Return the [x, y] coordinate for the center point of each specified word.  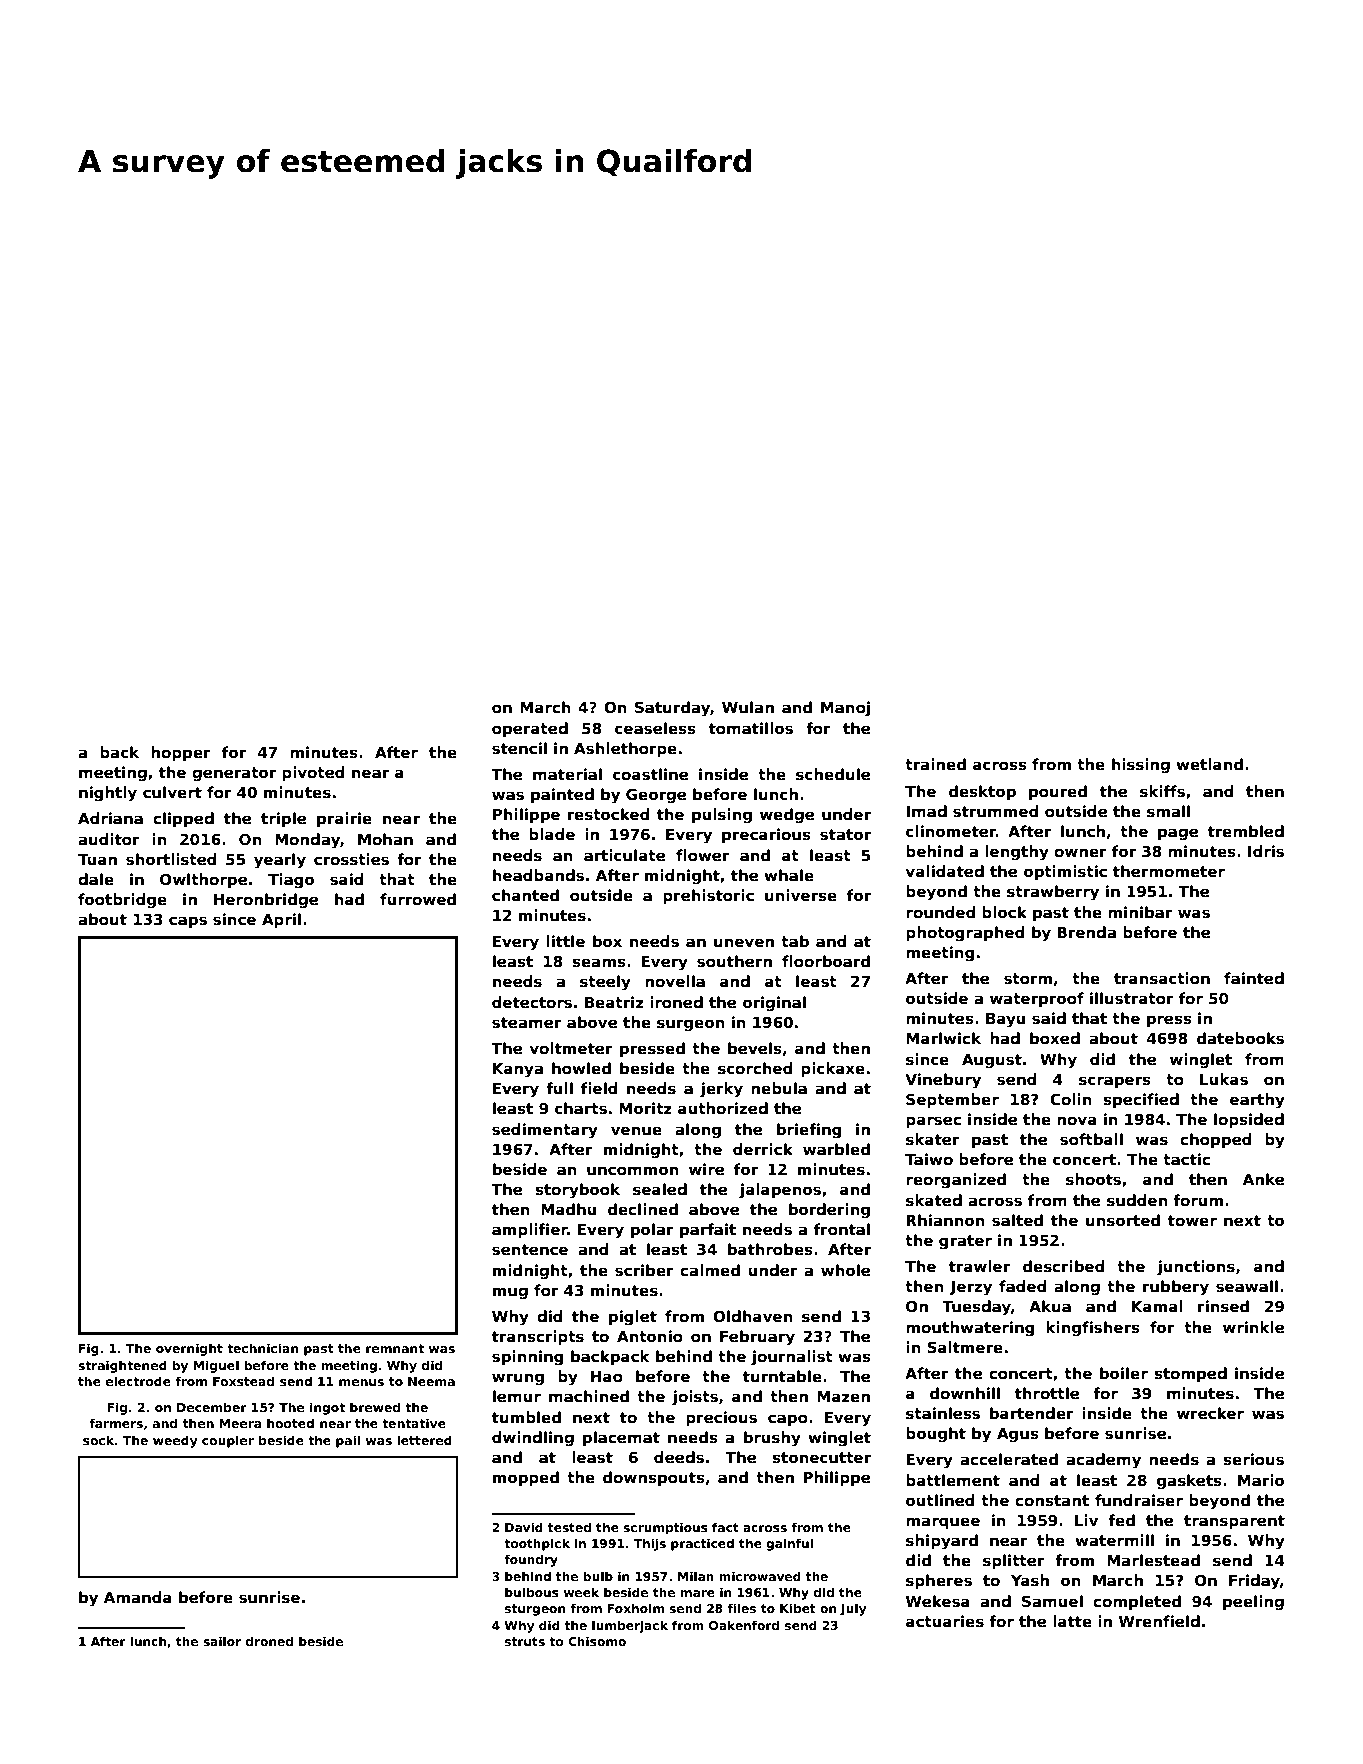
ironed [676, 1002]
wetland [1209, 764]
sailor [222, 1641]
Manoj [845, 709]
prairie [344, 819]
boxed [1055, 1038]
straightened [122, 1366]
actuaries [945, 1621]
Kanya [518, 1070]
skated [934, 1200]
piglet [633, 1318]
